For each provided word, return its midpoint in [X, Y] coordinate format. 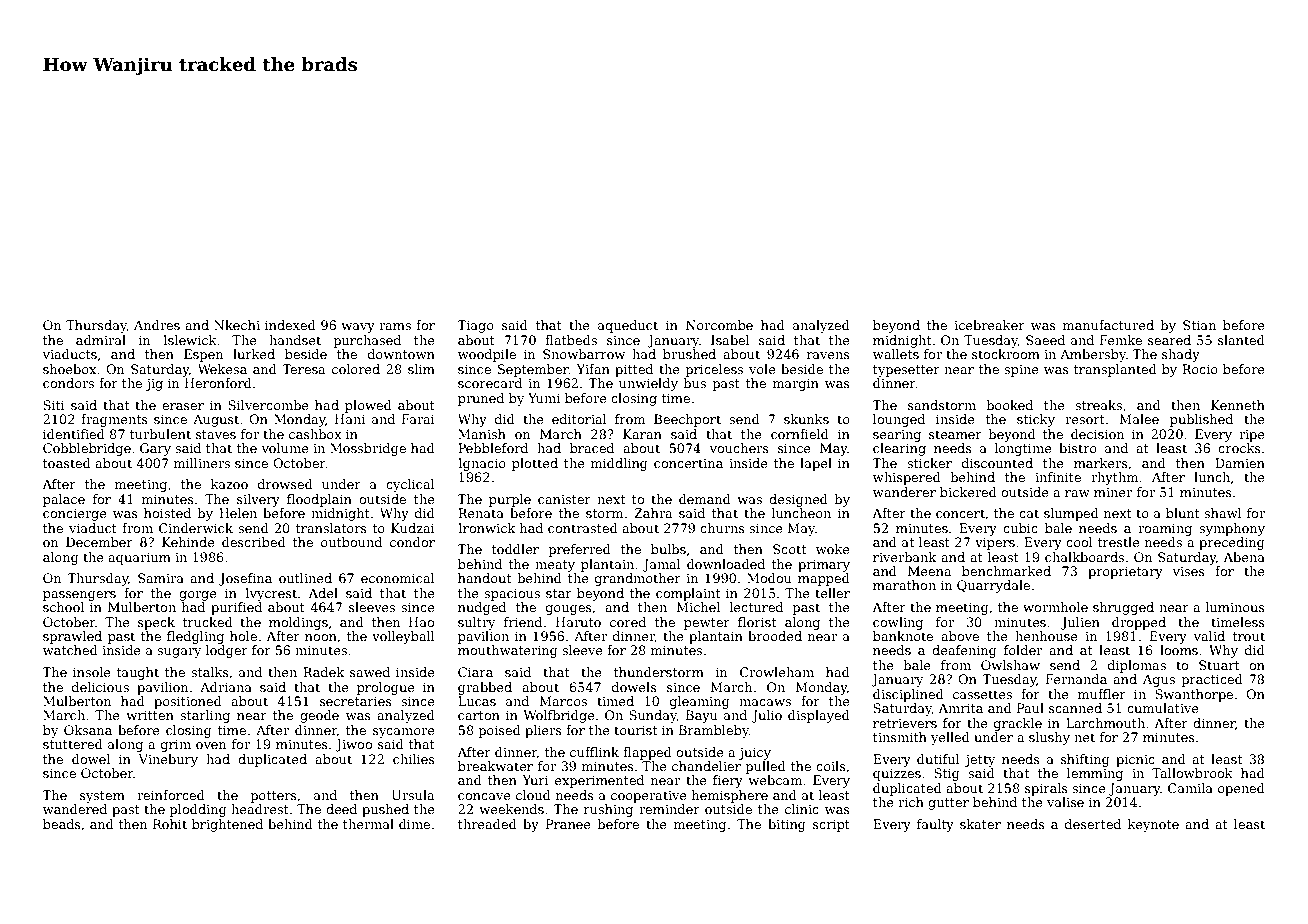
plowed [368, 406]
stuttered [73, 744]
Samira [161, 578]
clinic [802, 809]
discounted [997, 463]
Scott [790, 549]
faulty [935, 825]
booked [1010, 405]
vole [762, 369]
